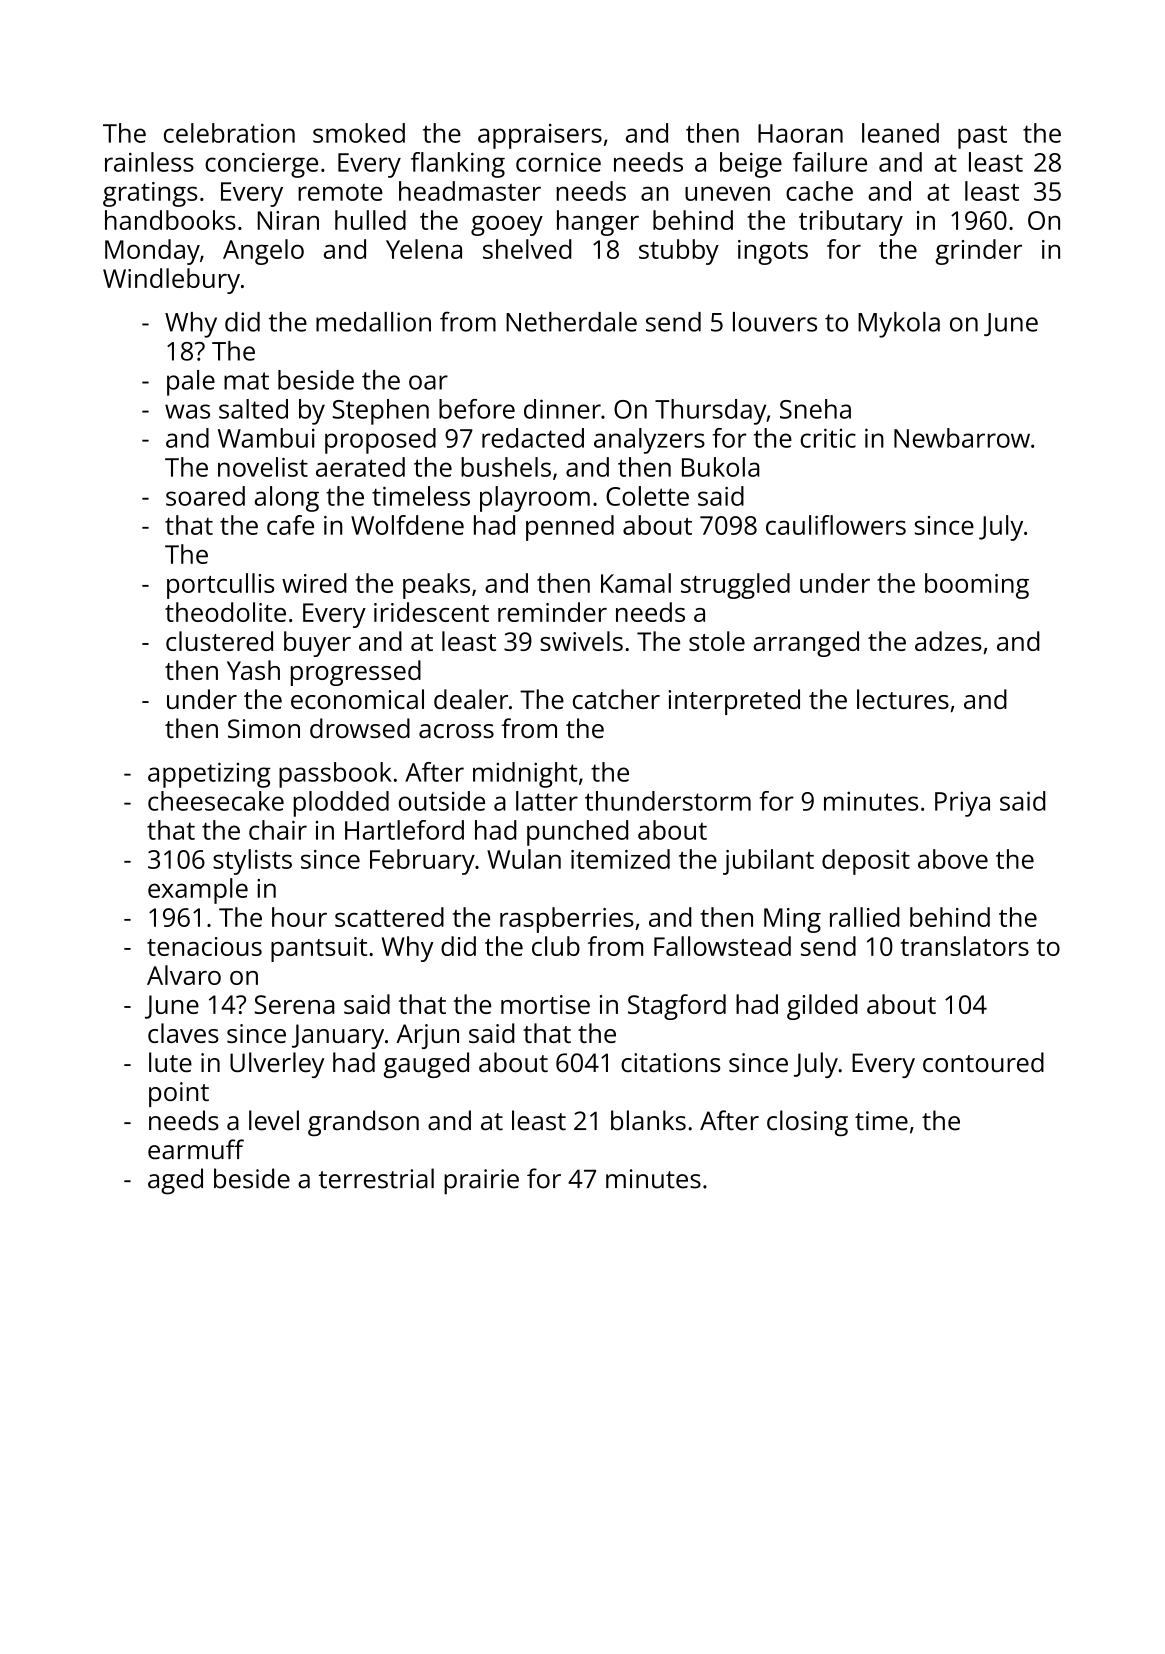 This screenshot has width=1165, height=1654. What do you see at coordinates (978, 252) in the screenshot?
I see `grinder` at bounding box center [978, 252].
